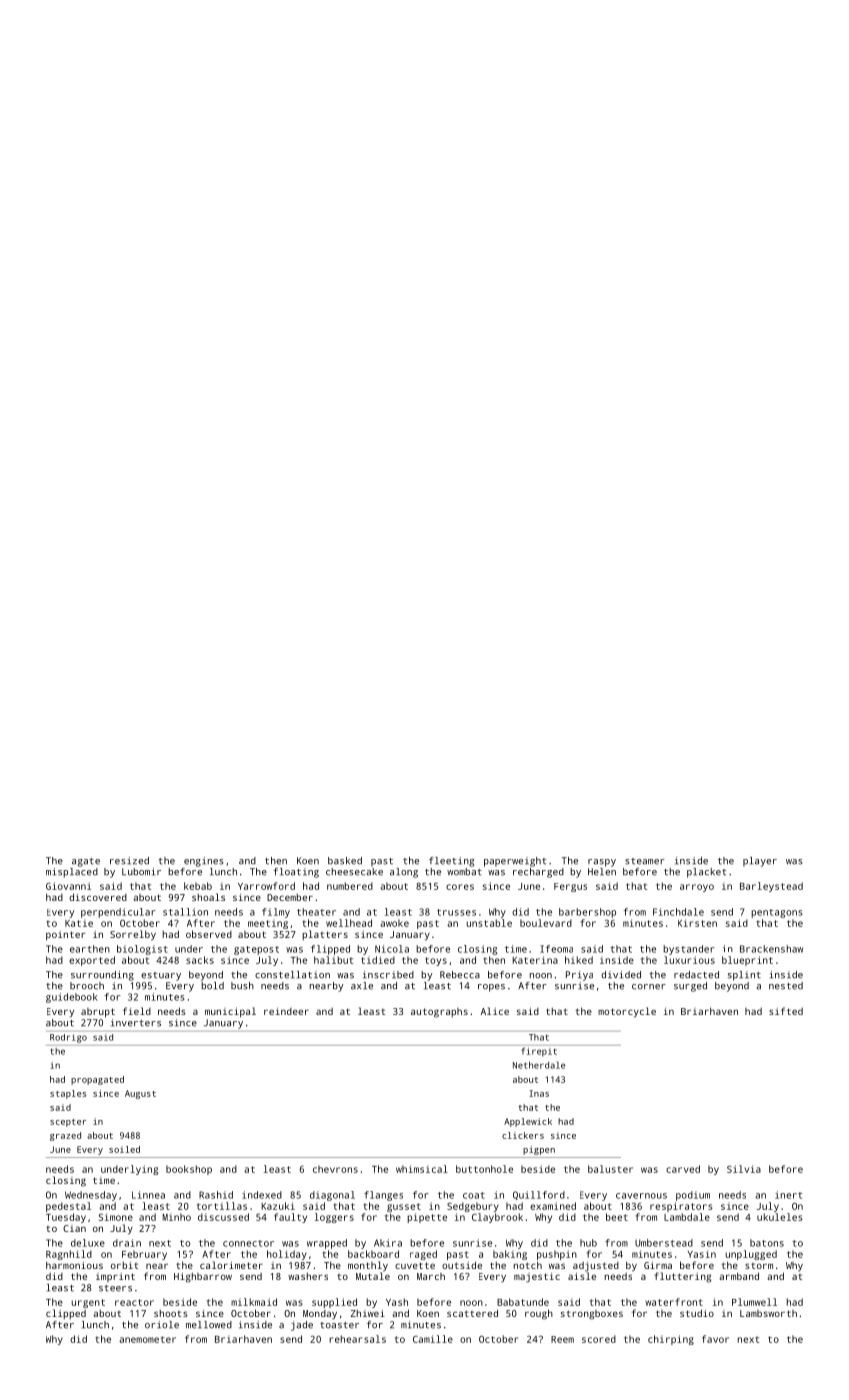  Describe the element at coordinates (431, 1276) in the screenshot. I see `March` at that location.
